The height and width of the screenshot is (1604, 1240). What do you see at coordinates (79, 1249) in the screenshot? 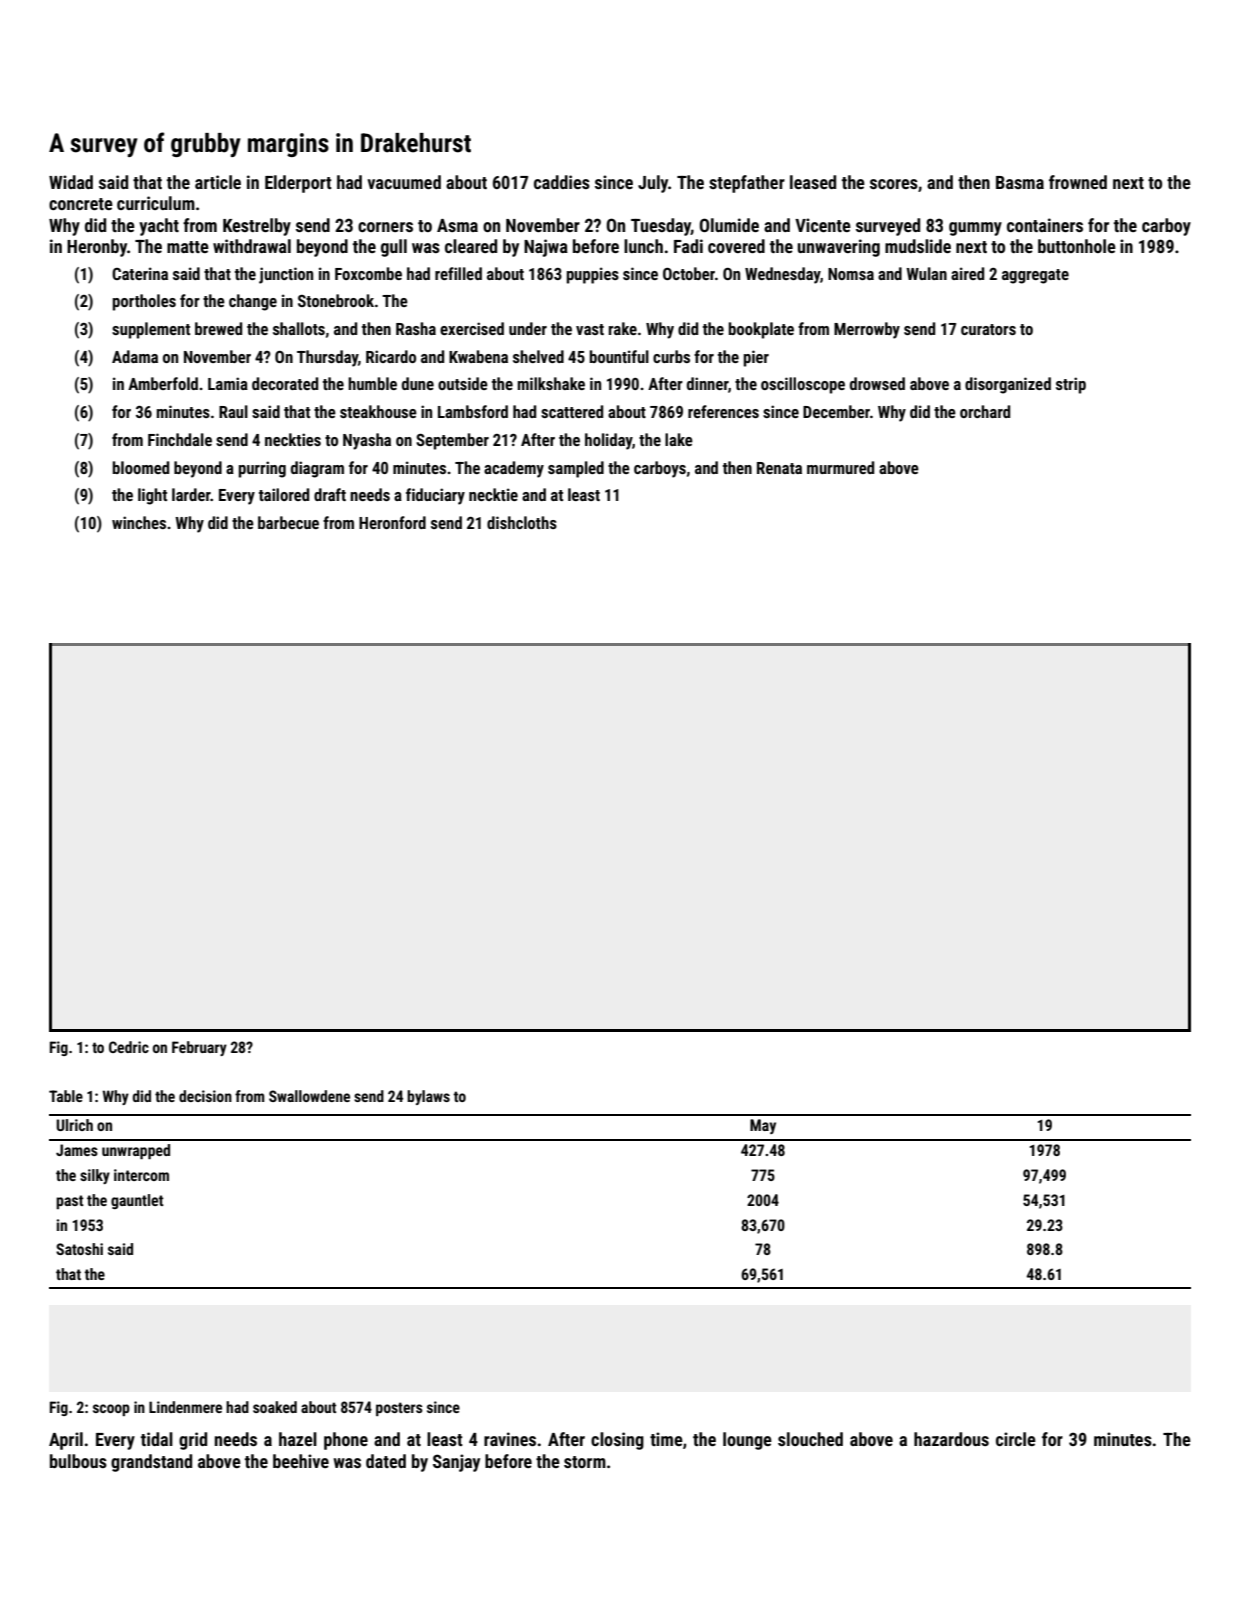
I see `Satoshi` at bounding box center [79, 1249].
